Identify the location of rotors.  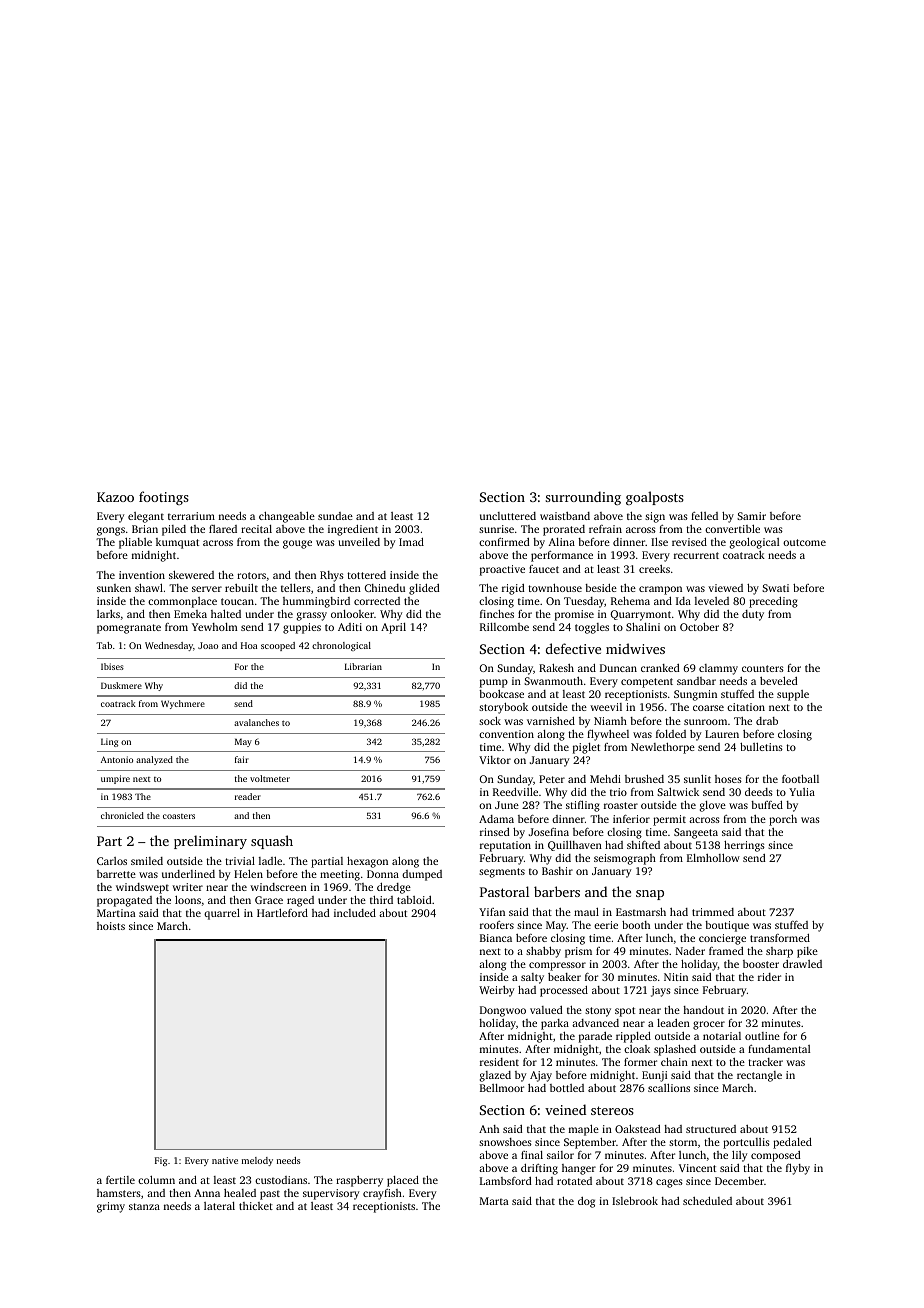
(251, 575).
